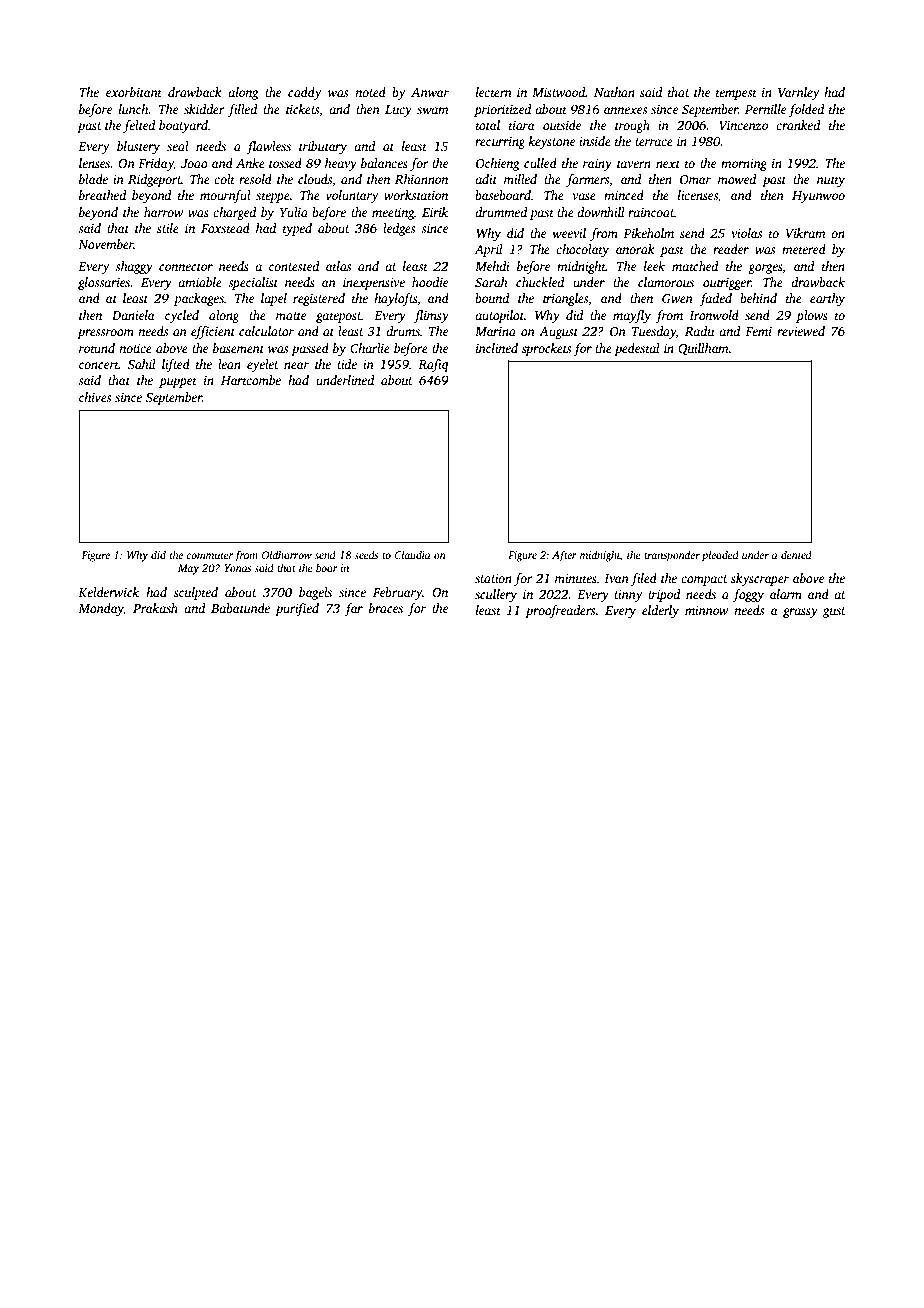  What do you see at coordinates (801, 331) in the document?
I see `reviewed` at bounding box center [801, 331].
